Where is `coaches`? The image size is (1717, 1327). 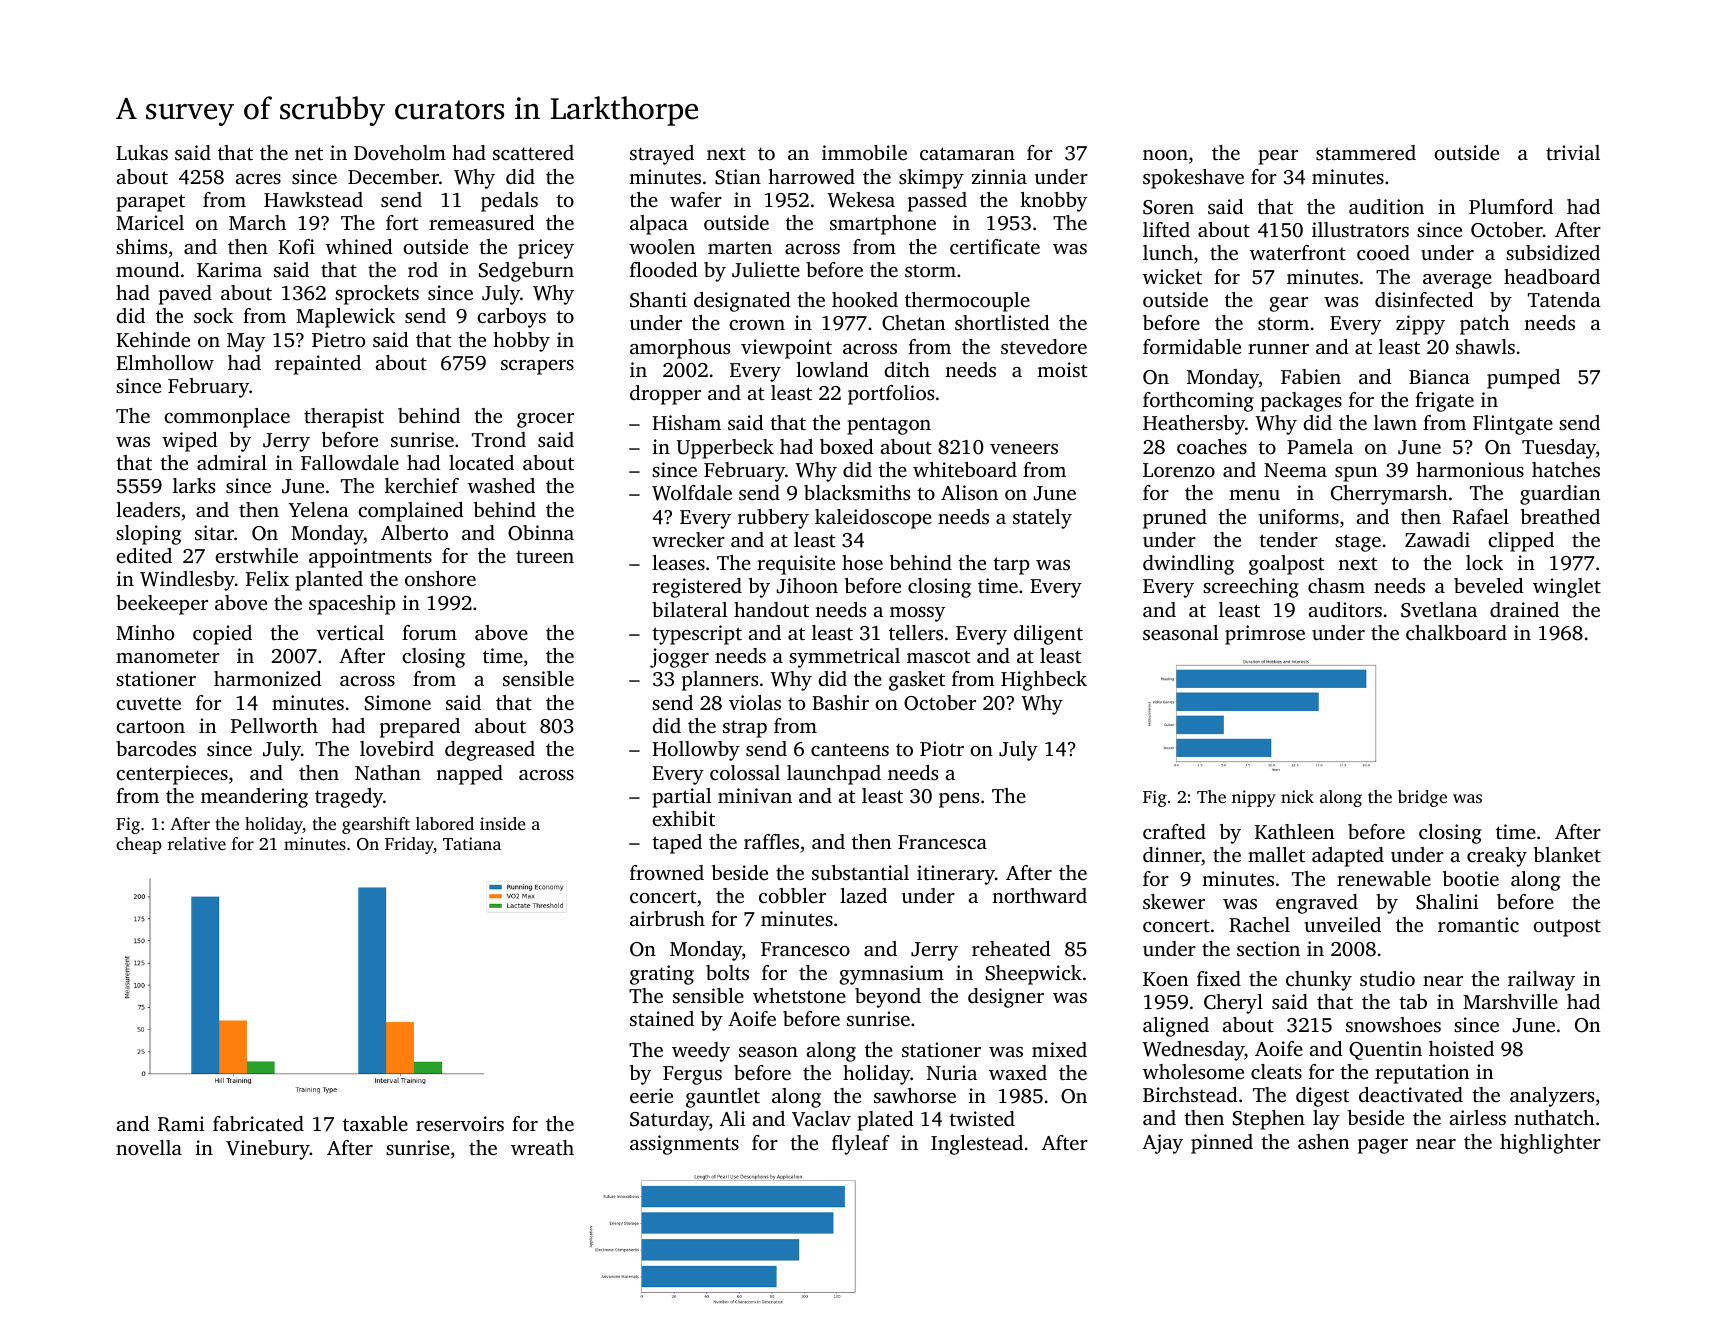
coaches is located at coordinates (1212, 446).
